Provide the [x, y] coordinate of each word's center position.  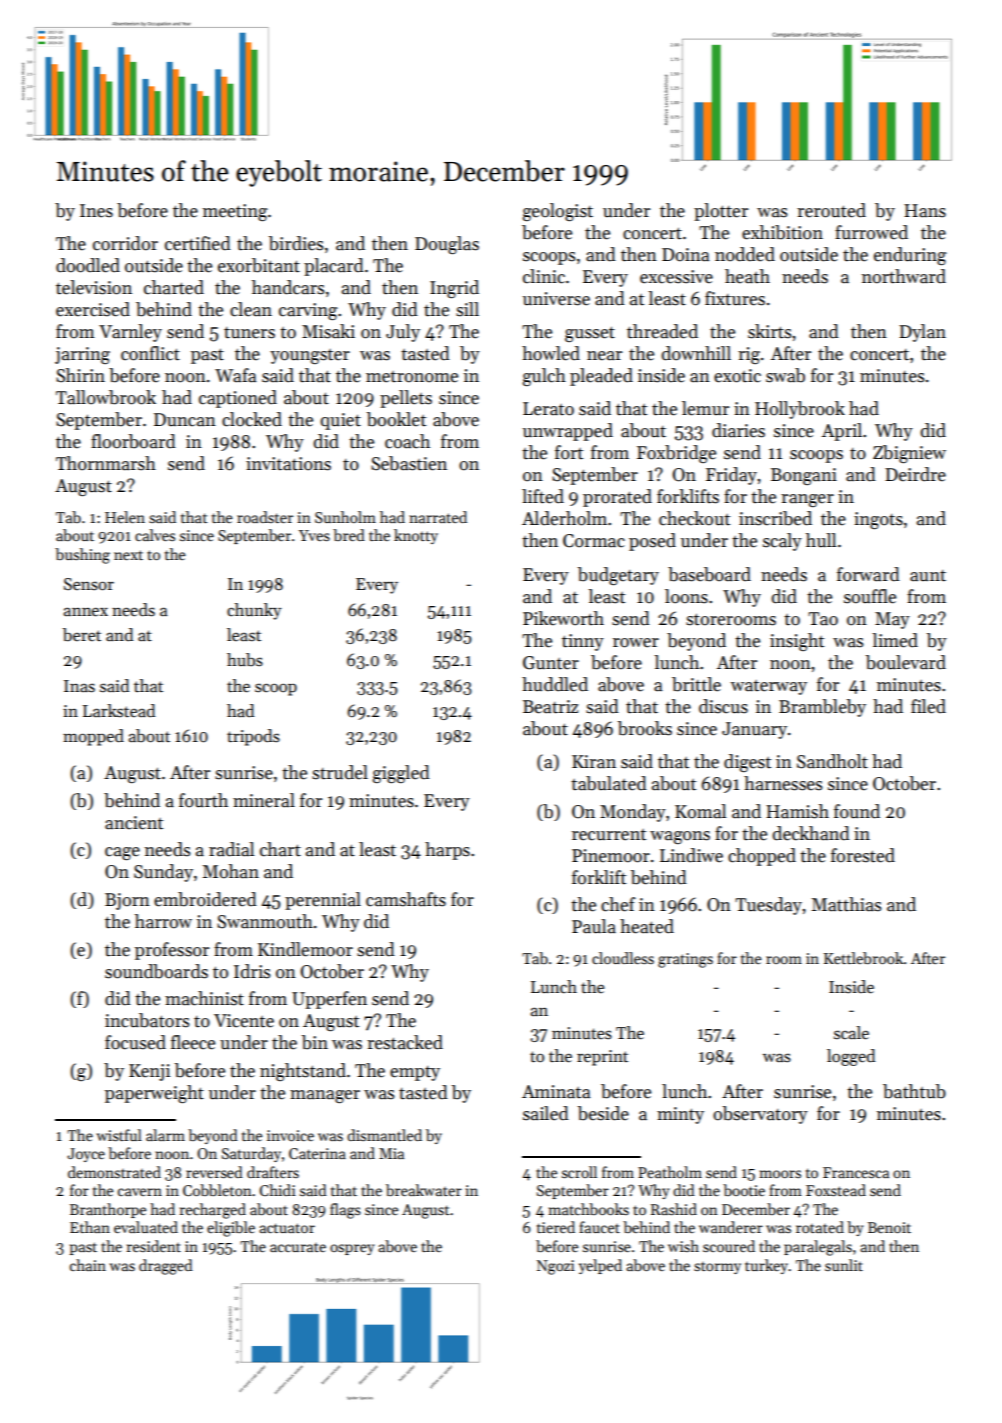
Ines [96, 211]
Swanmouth [265, 921]
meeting [235, 212]
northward [904, 276]
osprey [352, 1249]
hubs [245, 660]
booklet [396, 419]
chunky [254, 611]
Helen [125, 517]
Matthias [847, 904]
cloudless [623, 958]
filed [928, 706]
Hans [925, 211]
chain [88, 1265]
